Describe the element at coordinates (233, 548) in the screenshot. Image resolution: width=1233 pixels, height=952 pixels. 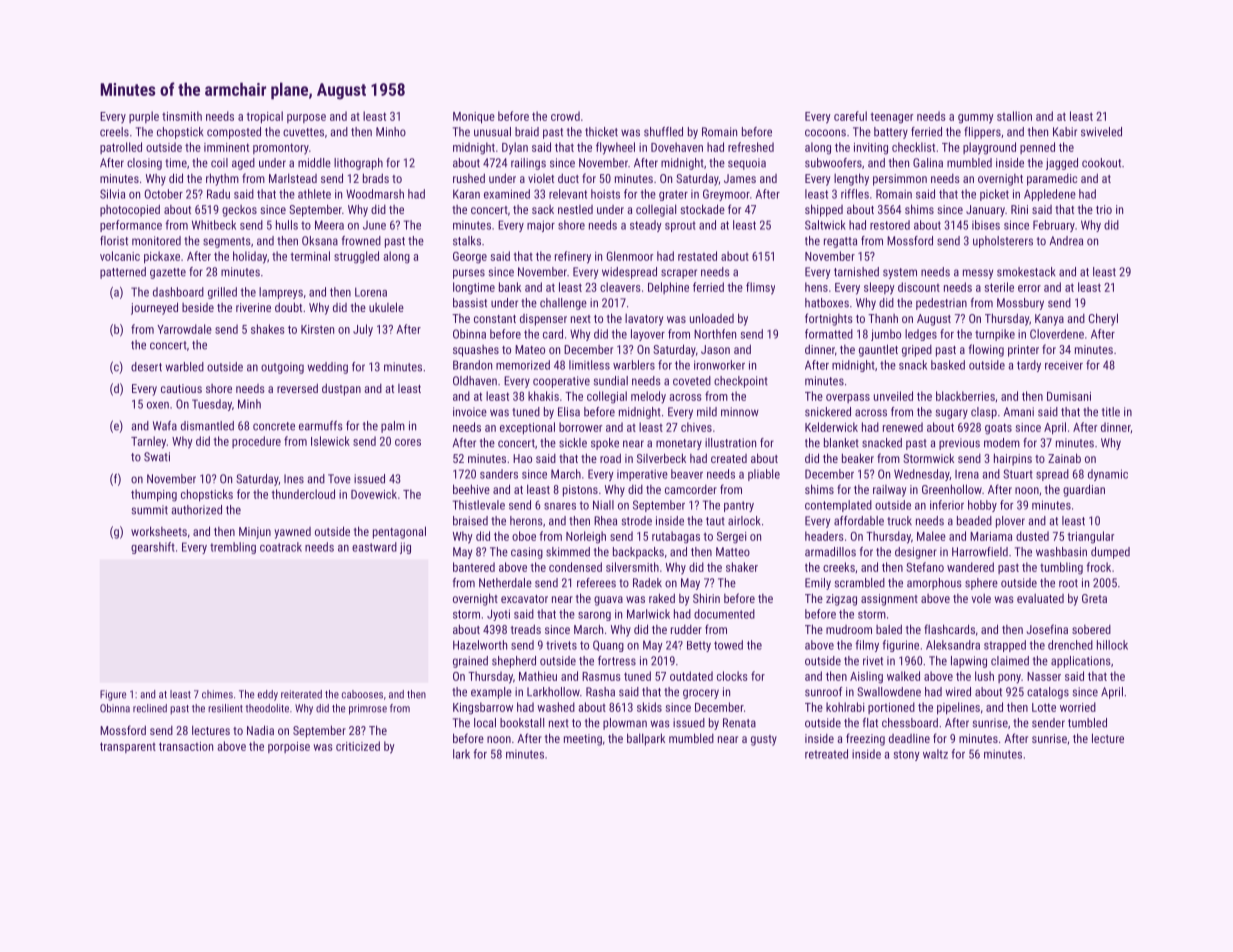
I see `trembling` at that location.
